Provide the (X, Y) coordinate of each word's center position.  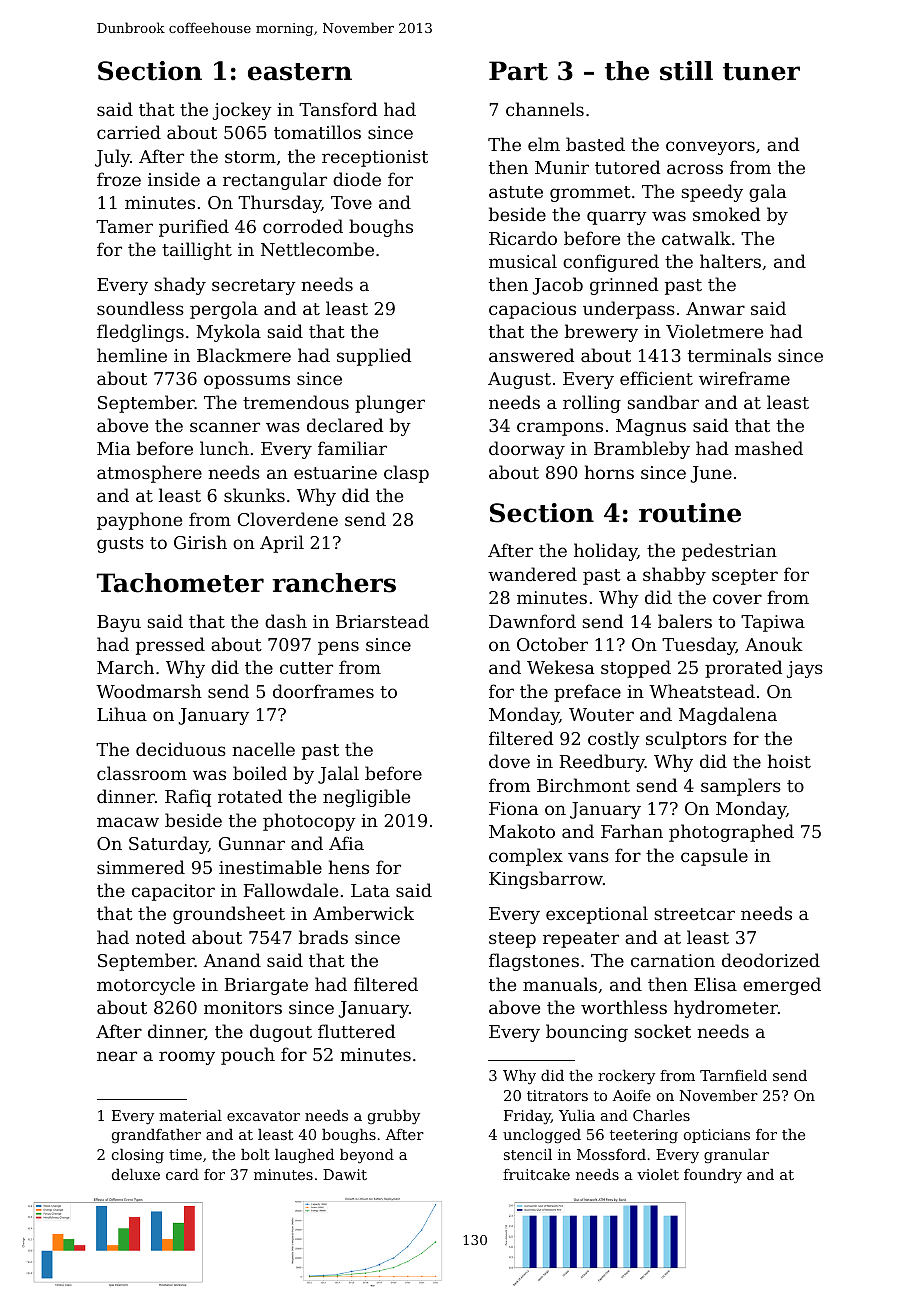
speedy (712, 193)
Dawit (345, 1174)
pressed (170, 646)
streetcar (694, 914)
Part (518, 71)
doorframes (323, 691)
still (686, 71)
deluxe (136, 1174)
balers (685, 621)
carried (129, 132)
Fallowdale (291, 890)
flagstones (534, 962)
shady (180, 286)
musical (523, 261)
